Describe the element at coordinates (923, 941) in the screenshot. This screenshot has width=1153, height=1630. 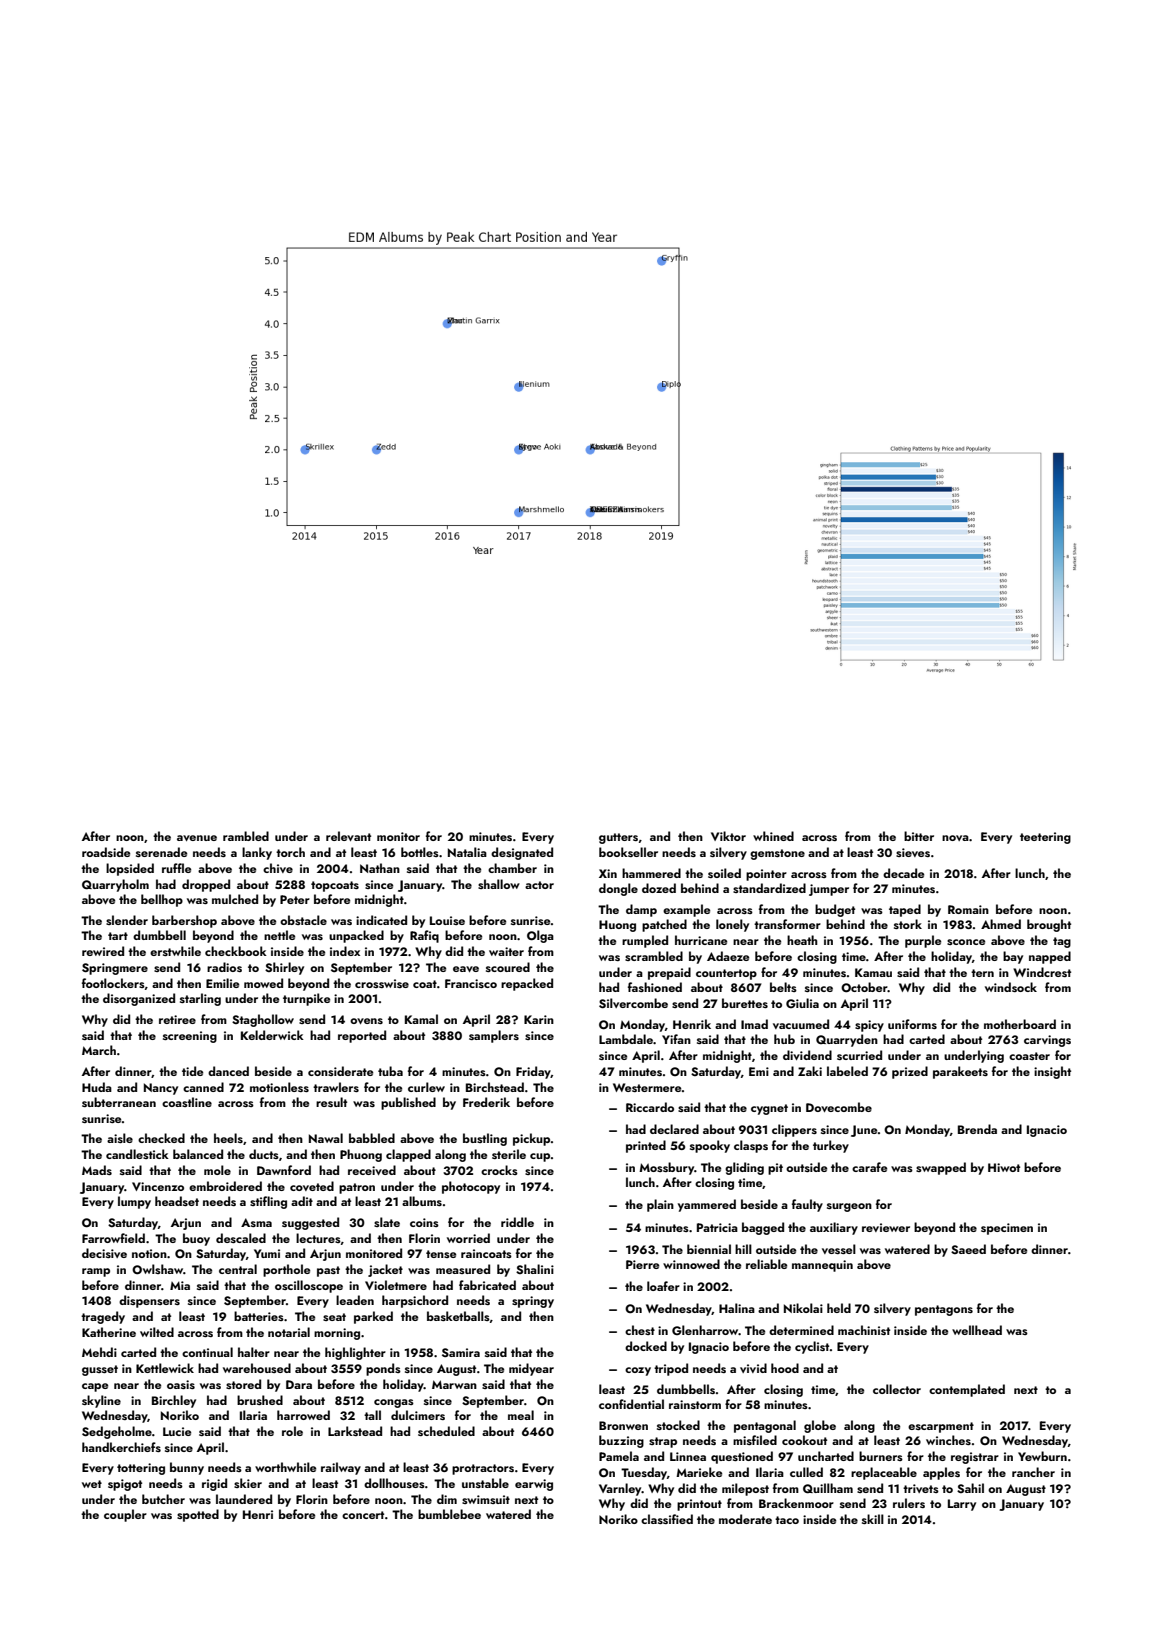
I see `purple` at that location.
